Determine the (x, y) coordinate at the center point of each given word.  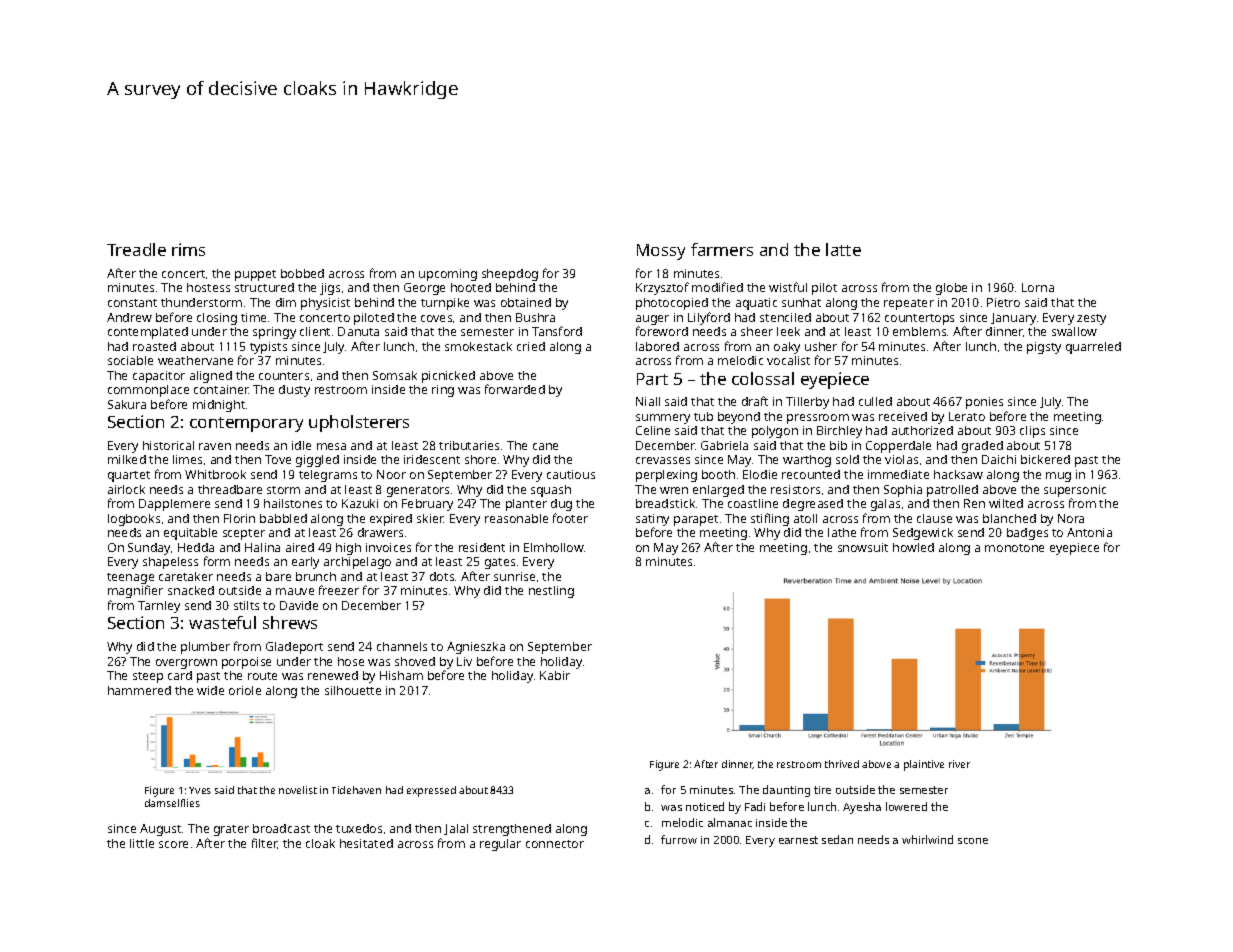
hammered (139, 690)
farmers (722, 249)
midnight (219, 406)
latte (843, 249)
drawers (380, 532)
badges (1027, 534)
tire (822, 790)
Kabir (555, 675)
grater (231, 830)
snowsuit (863, 547)
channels (402, 646)
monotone (1014, 548)
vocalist (788, 360)
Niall (648, 401)
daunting (786, 791)
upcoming (448, 275)
